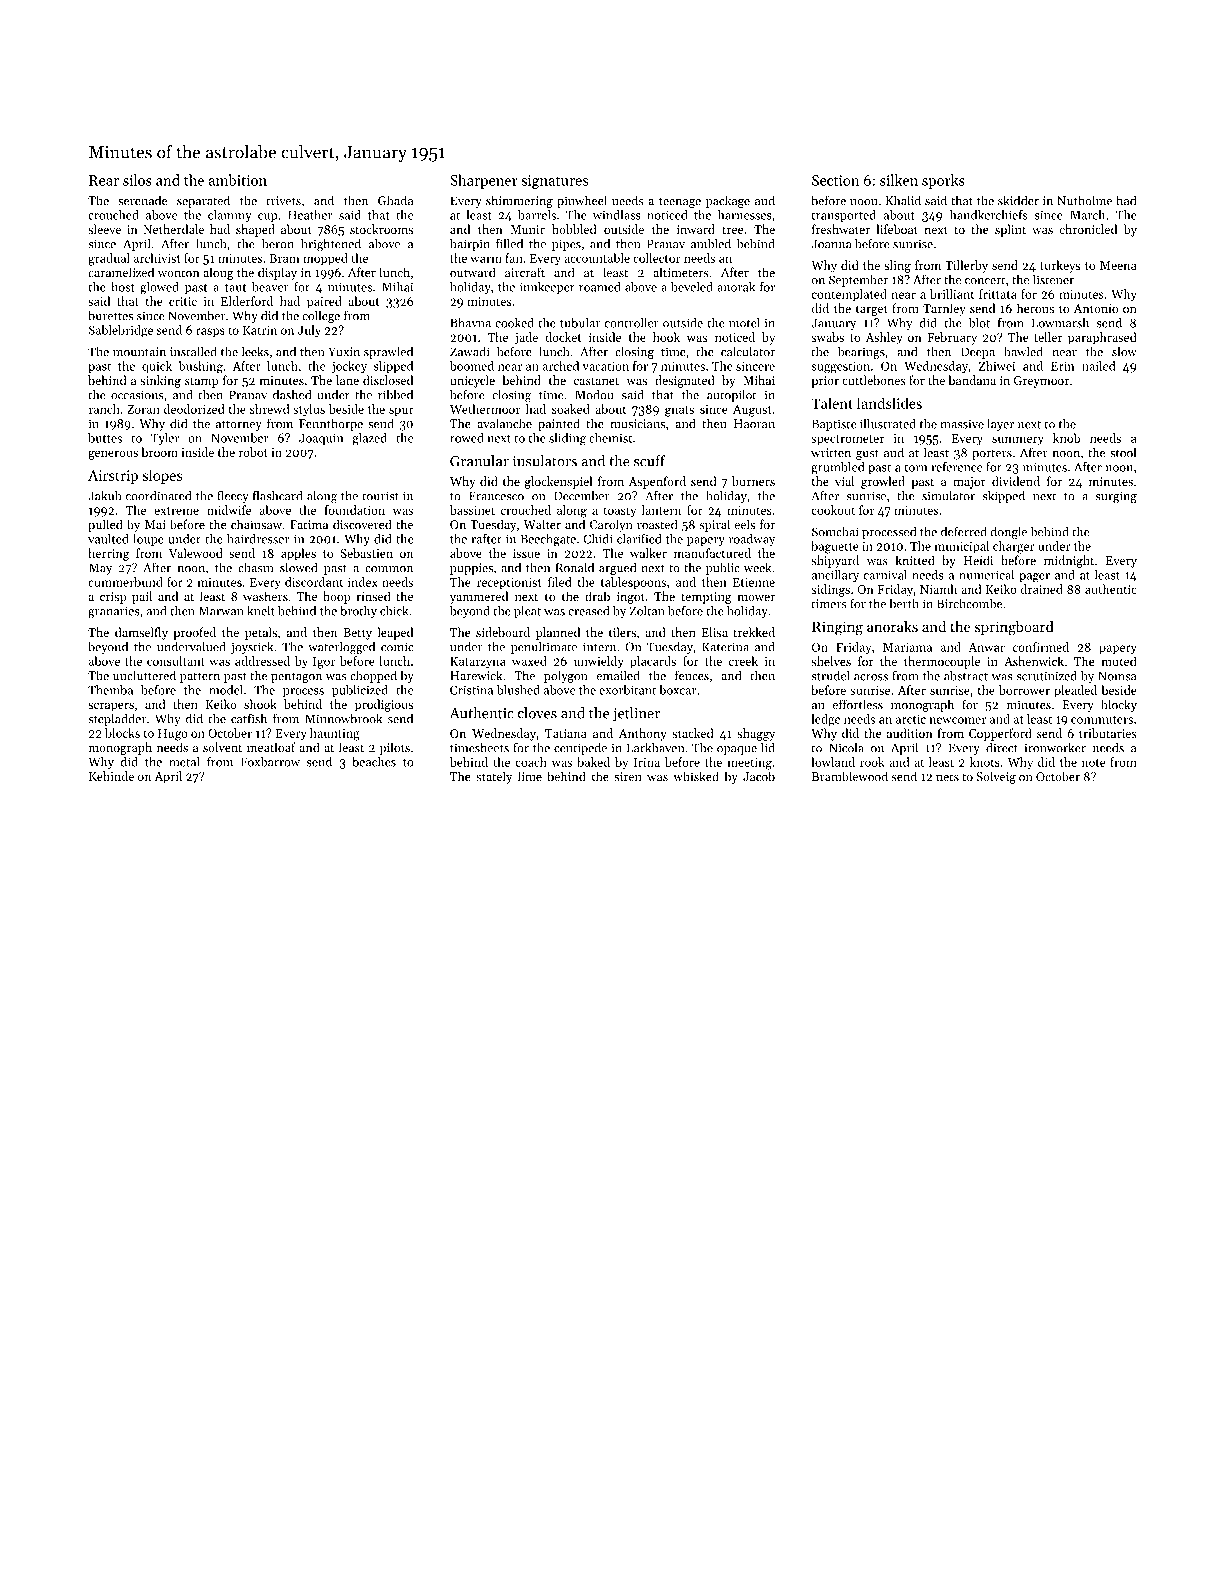 This image has height=1585, width=1225. Describe the element at coordinates (321, 316) in the image. I see `college` at that location.
